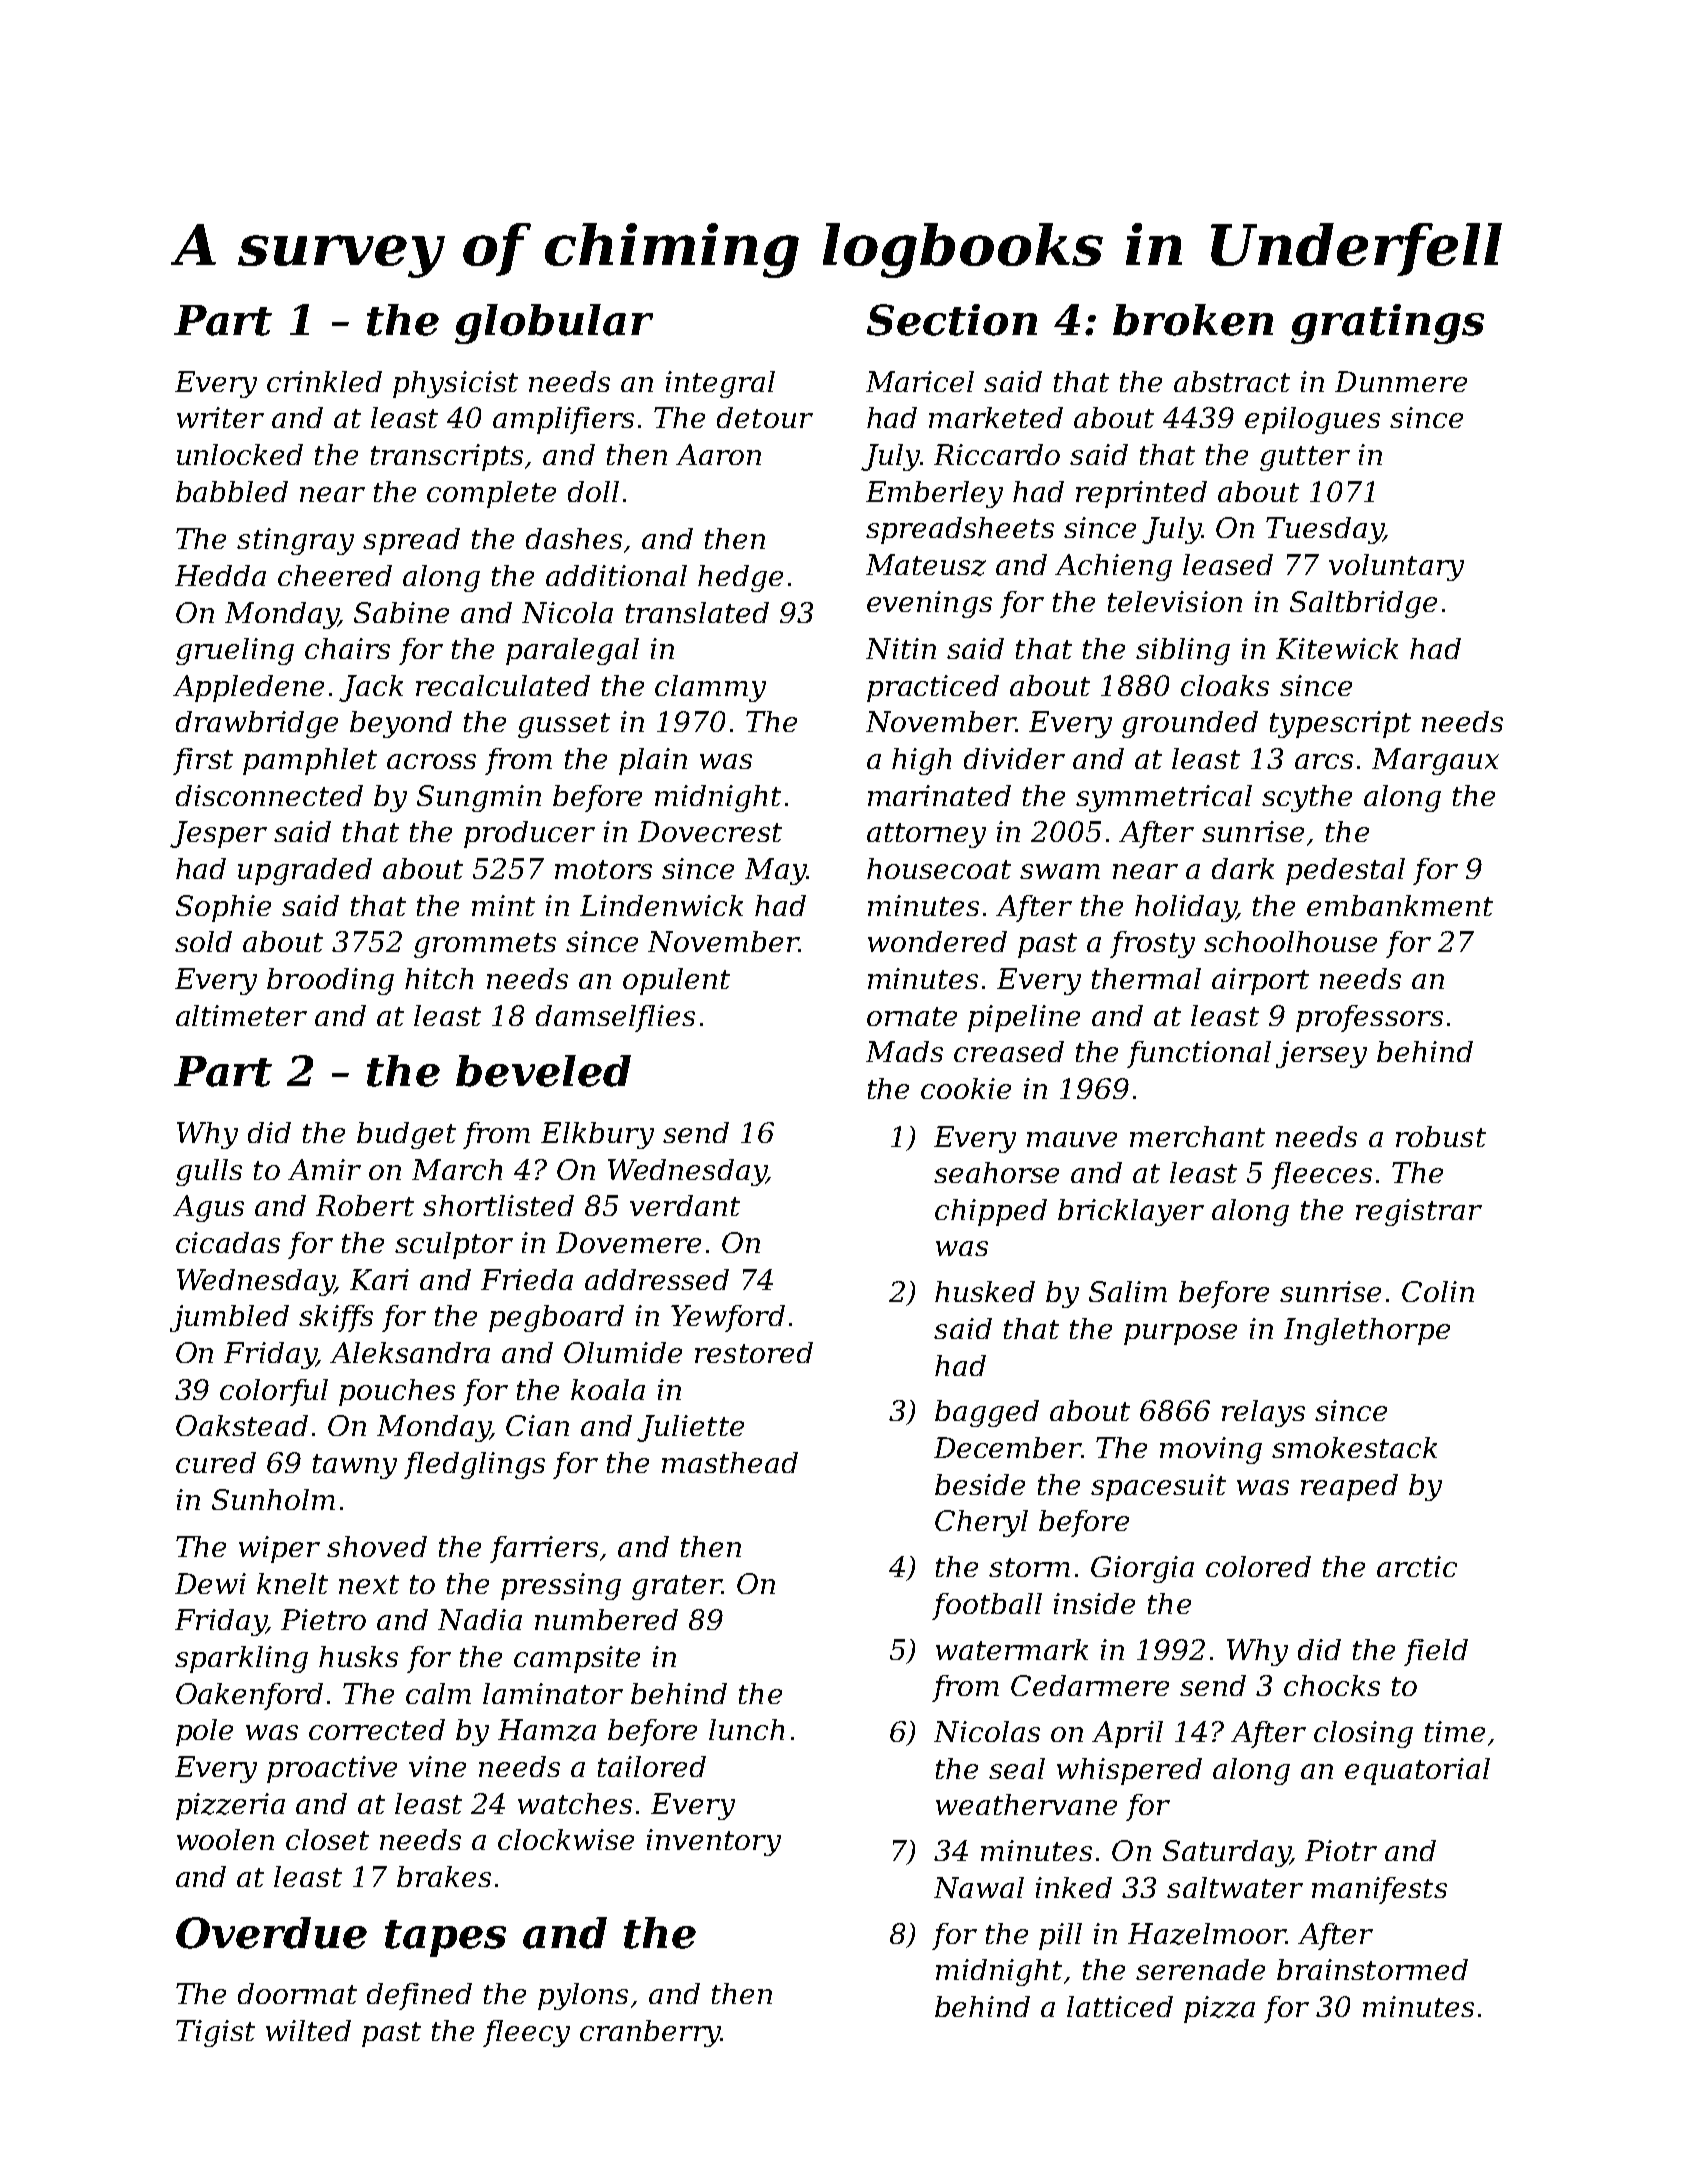 Image resolution: width=1683 pixels, height=2178 pixels. I want to click on crinkled, so click(324, 381).
